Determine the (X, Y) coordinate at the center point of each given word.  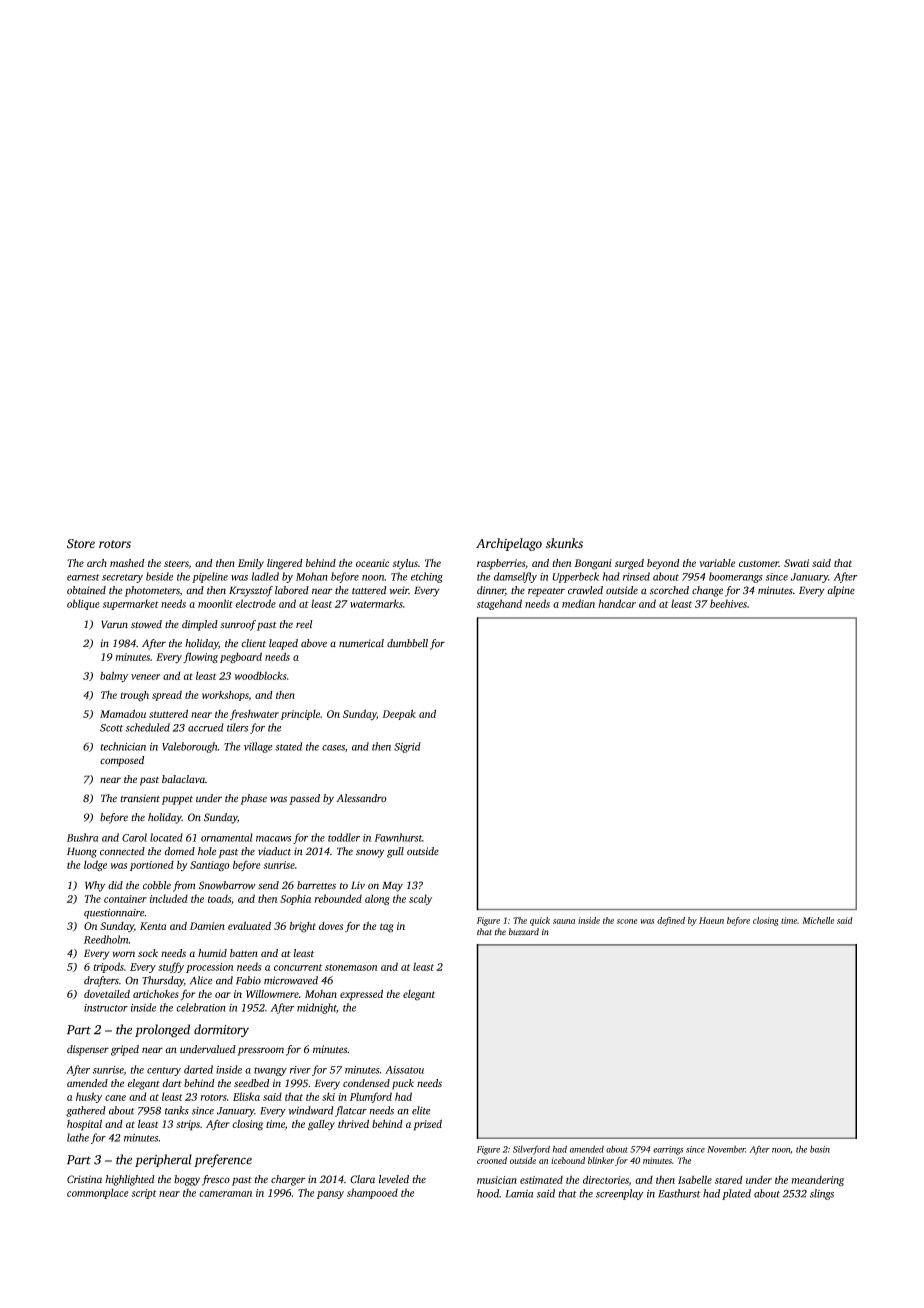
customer (759, 563)
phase (253, 799)
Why (95, 886)
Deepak (399, 714)
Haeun (711, 920)
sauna (564, 921)
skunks (564, 543)
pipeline (210, 577)
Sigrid (407, 747)
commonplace (98, 1193)
